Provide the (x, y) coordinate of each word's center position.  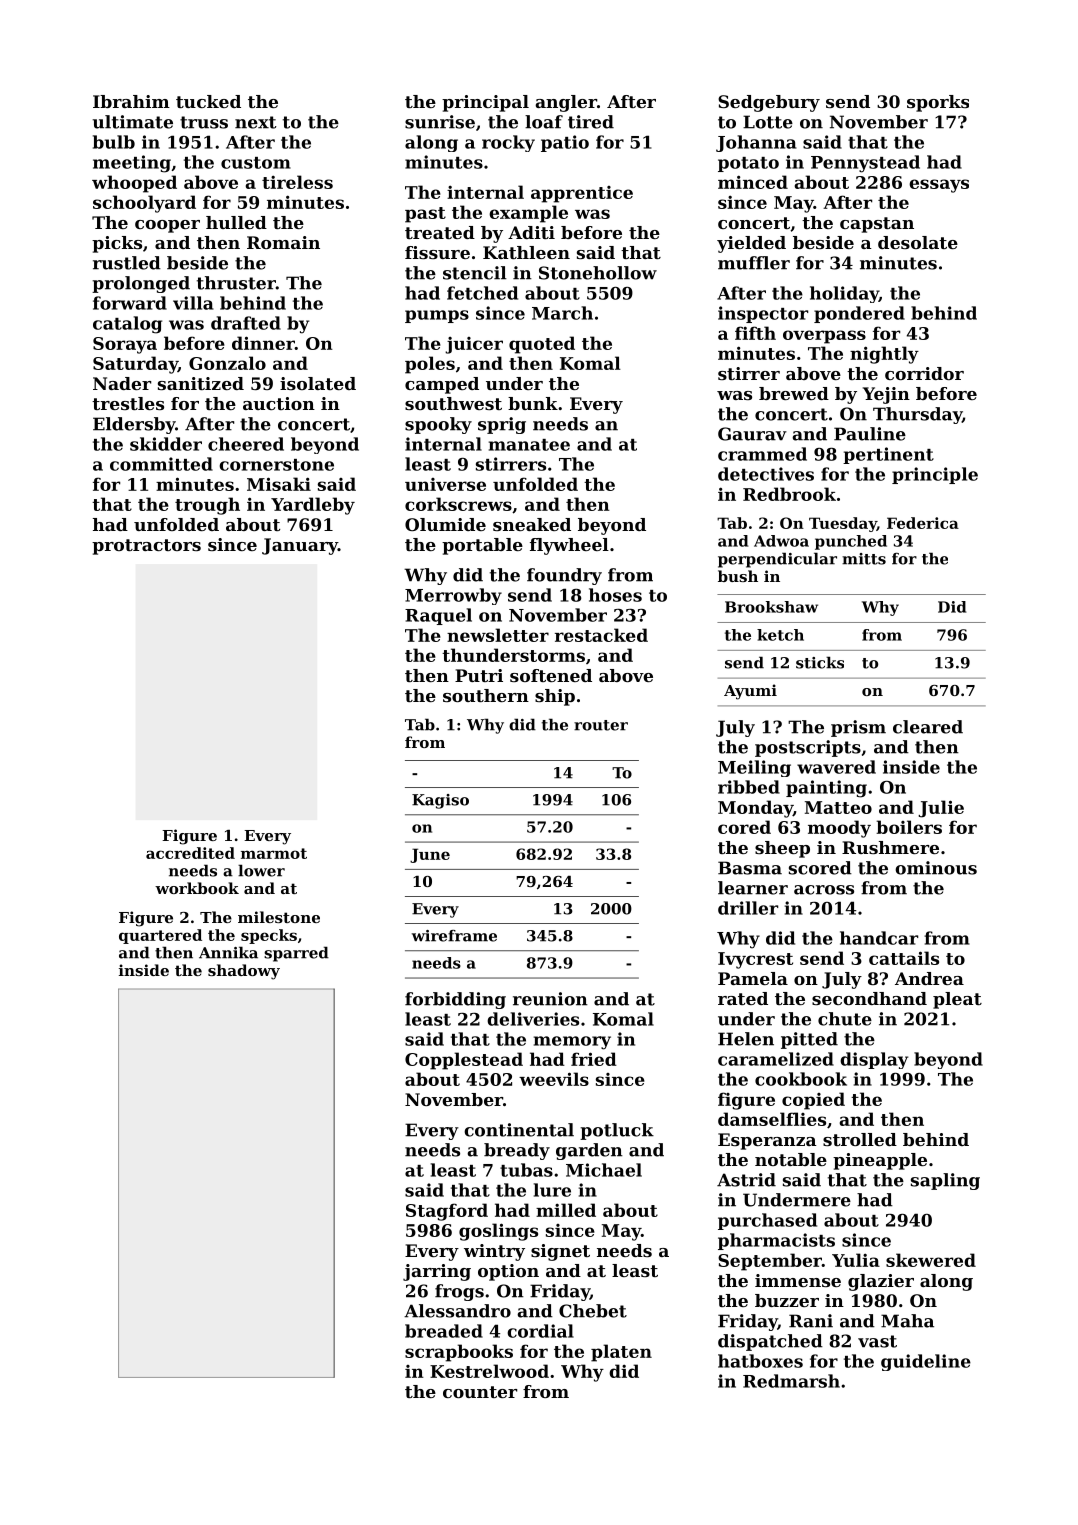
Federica (923, 523)
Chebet (593, 1311)
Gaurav (752, 434)
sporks (938, 103)
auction (279, 403)
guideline (926, 1362)
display (874, 1060)
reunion (550, 999)
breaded (444, 1331)
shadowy (244, 972)
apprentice (582, 194)
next (256, 122)
